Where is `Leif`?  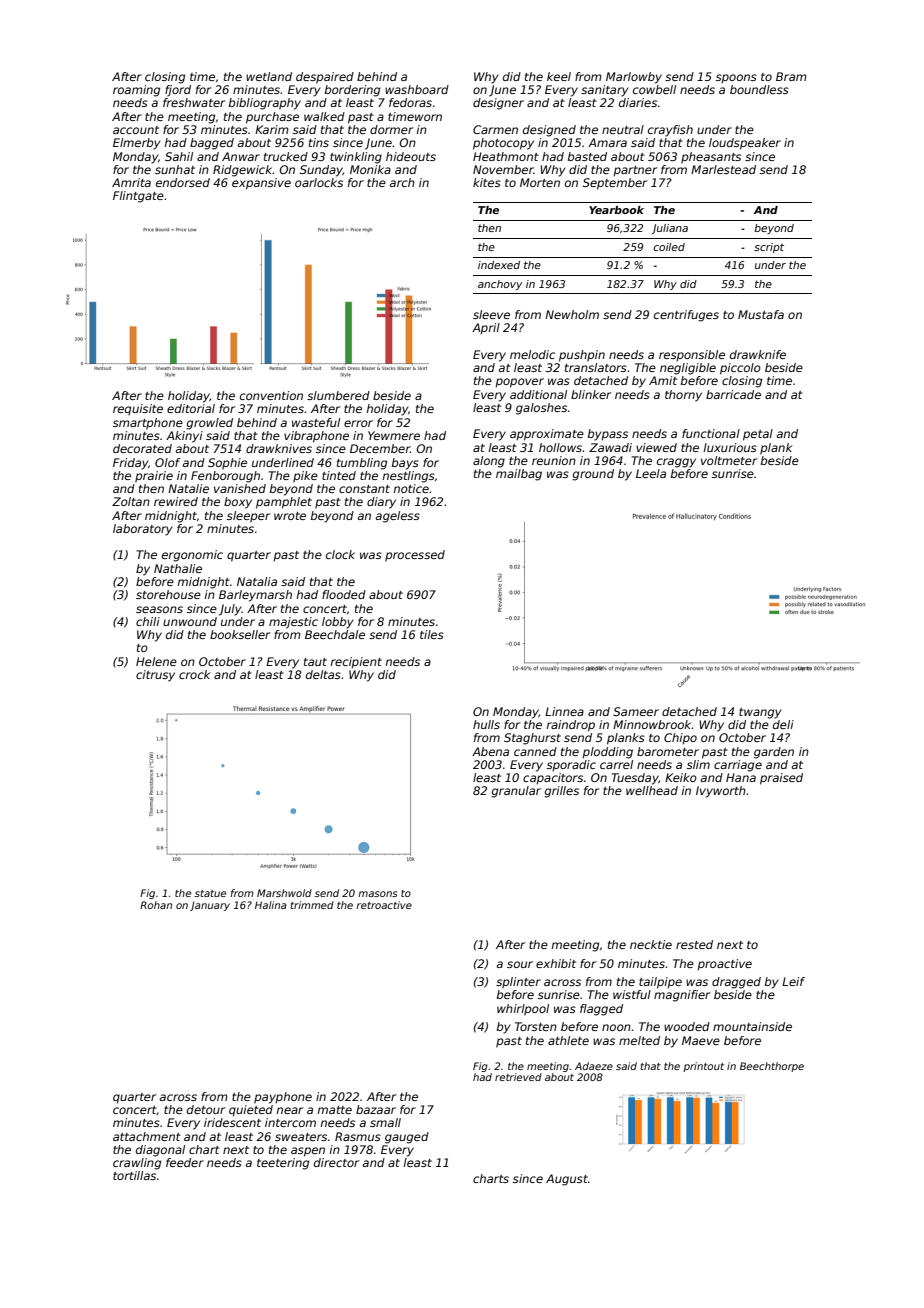
Leif is located at coordinates (793, 981).
